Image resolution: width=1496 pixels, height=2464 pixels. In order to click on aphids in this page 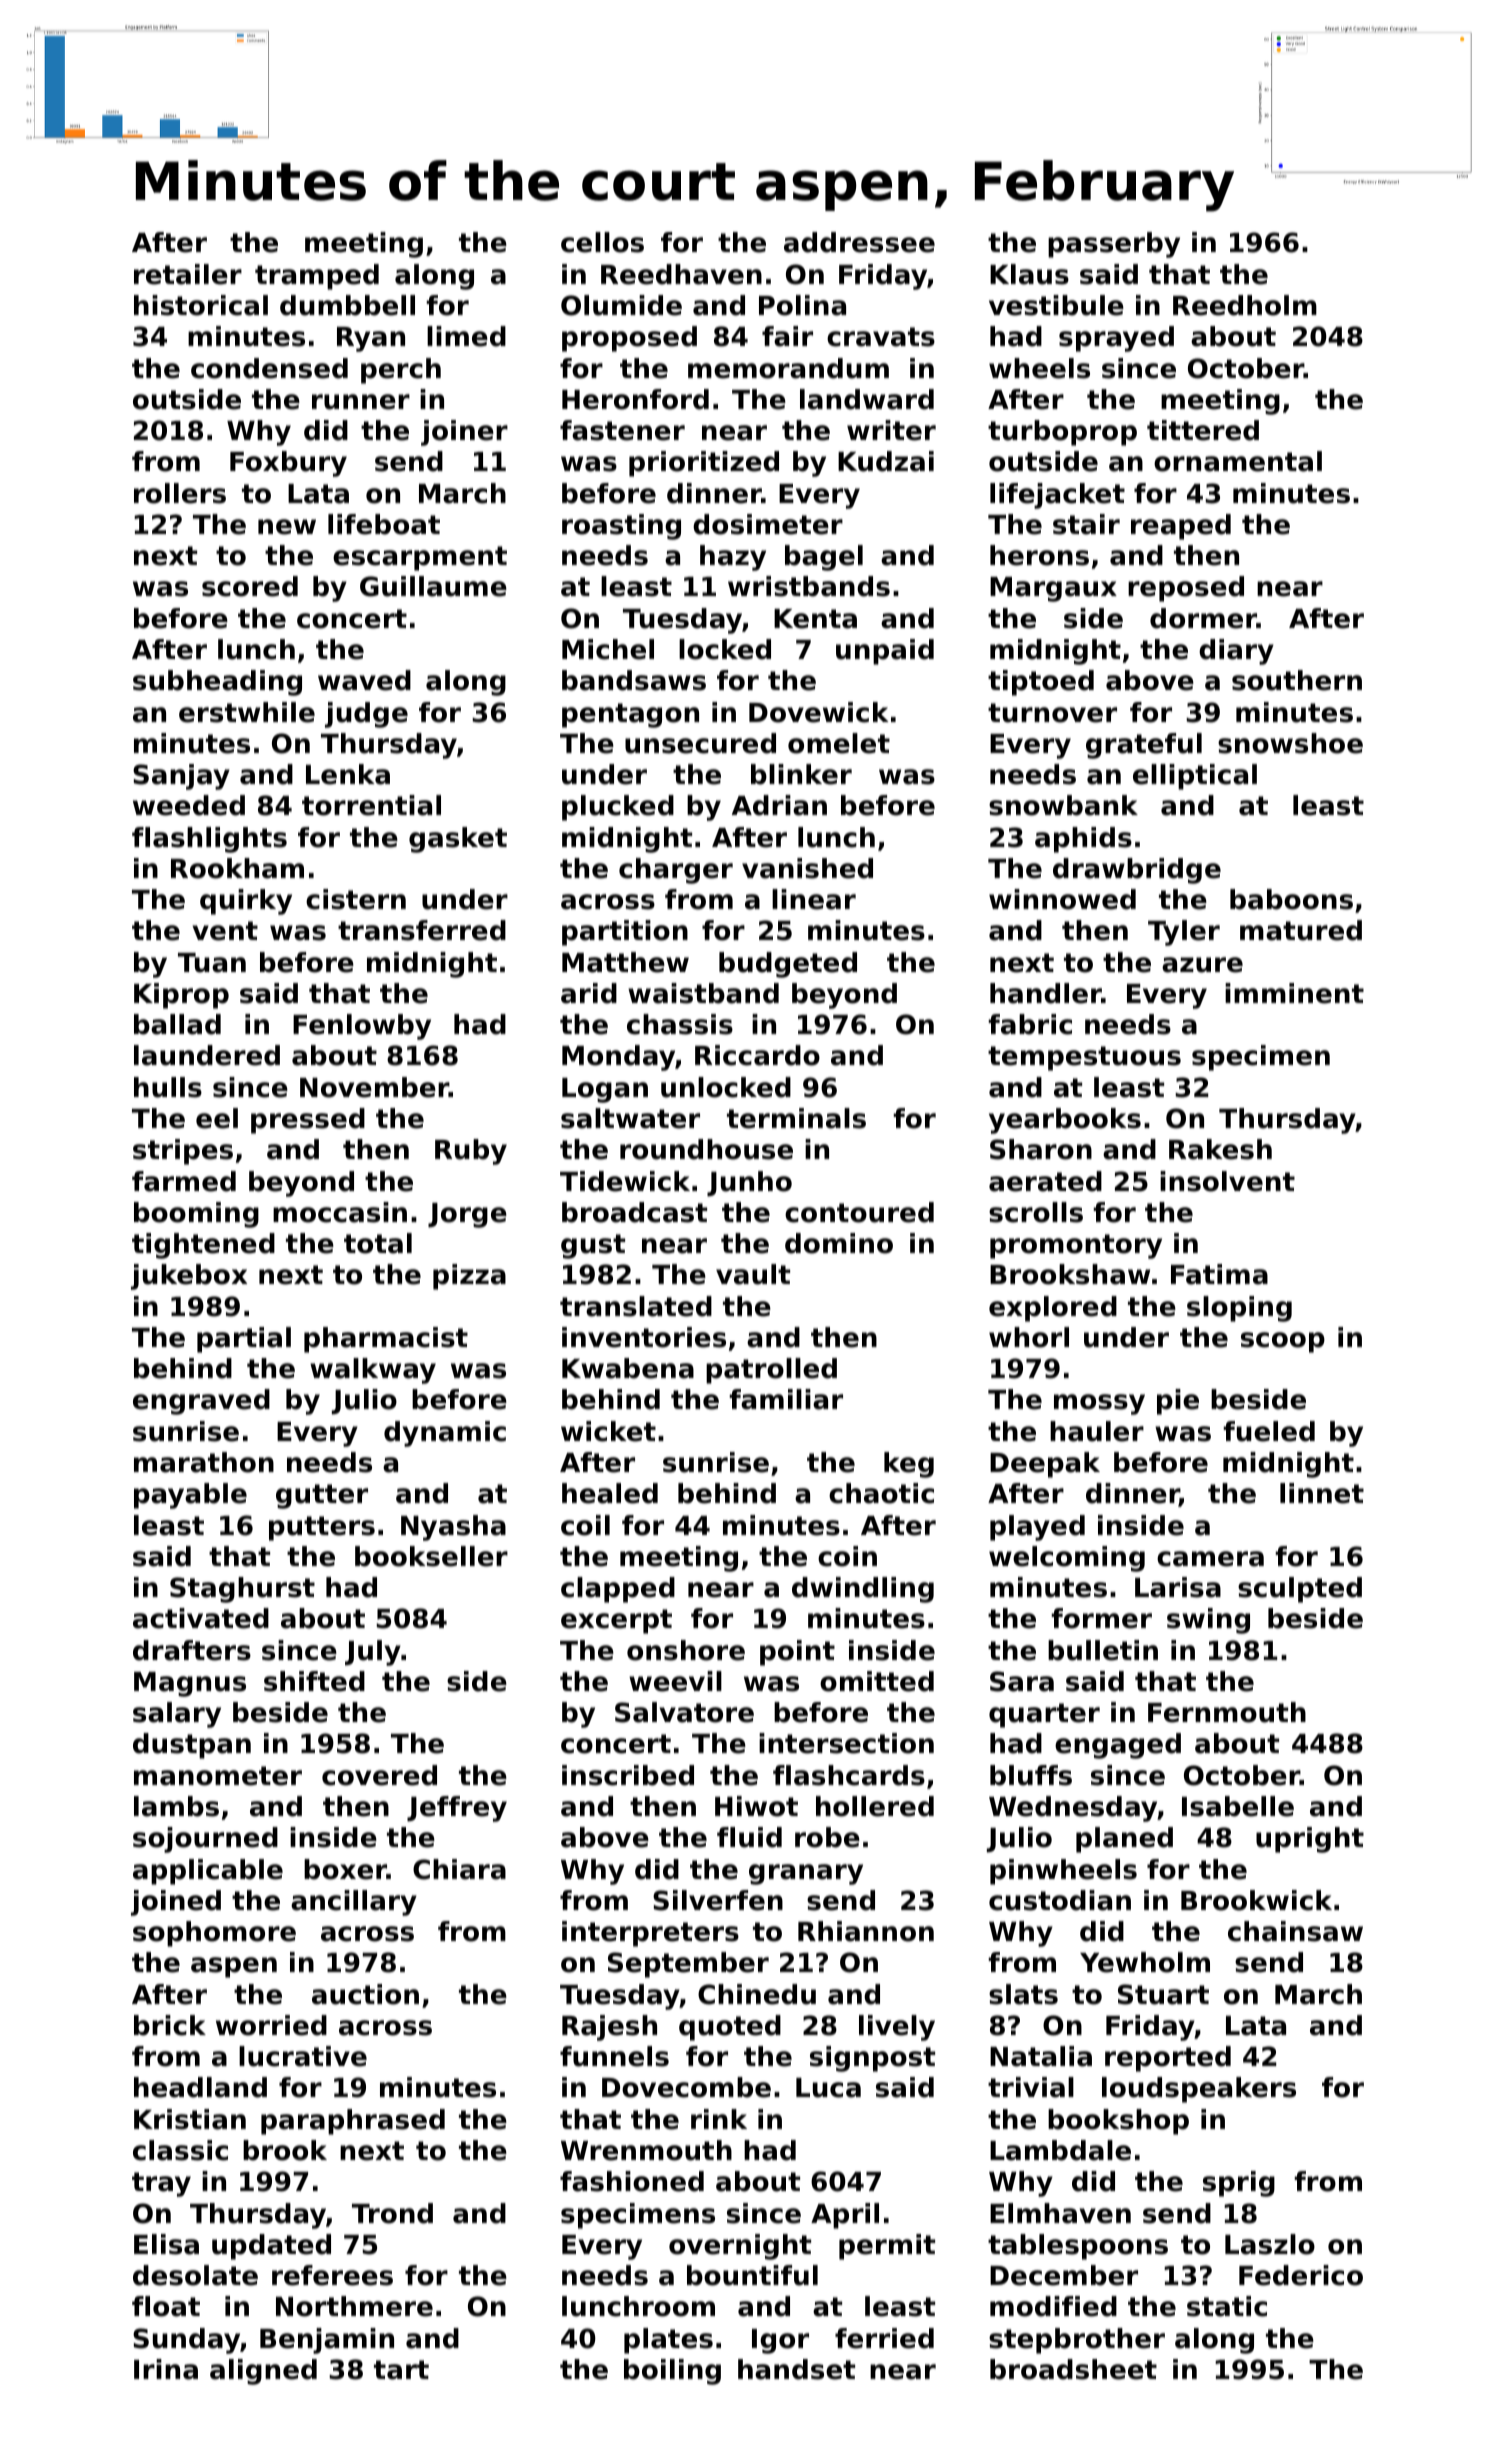, I will do `click(1083, 840)`.
